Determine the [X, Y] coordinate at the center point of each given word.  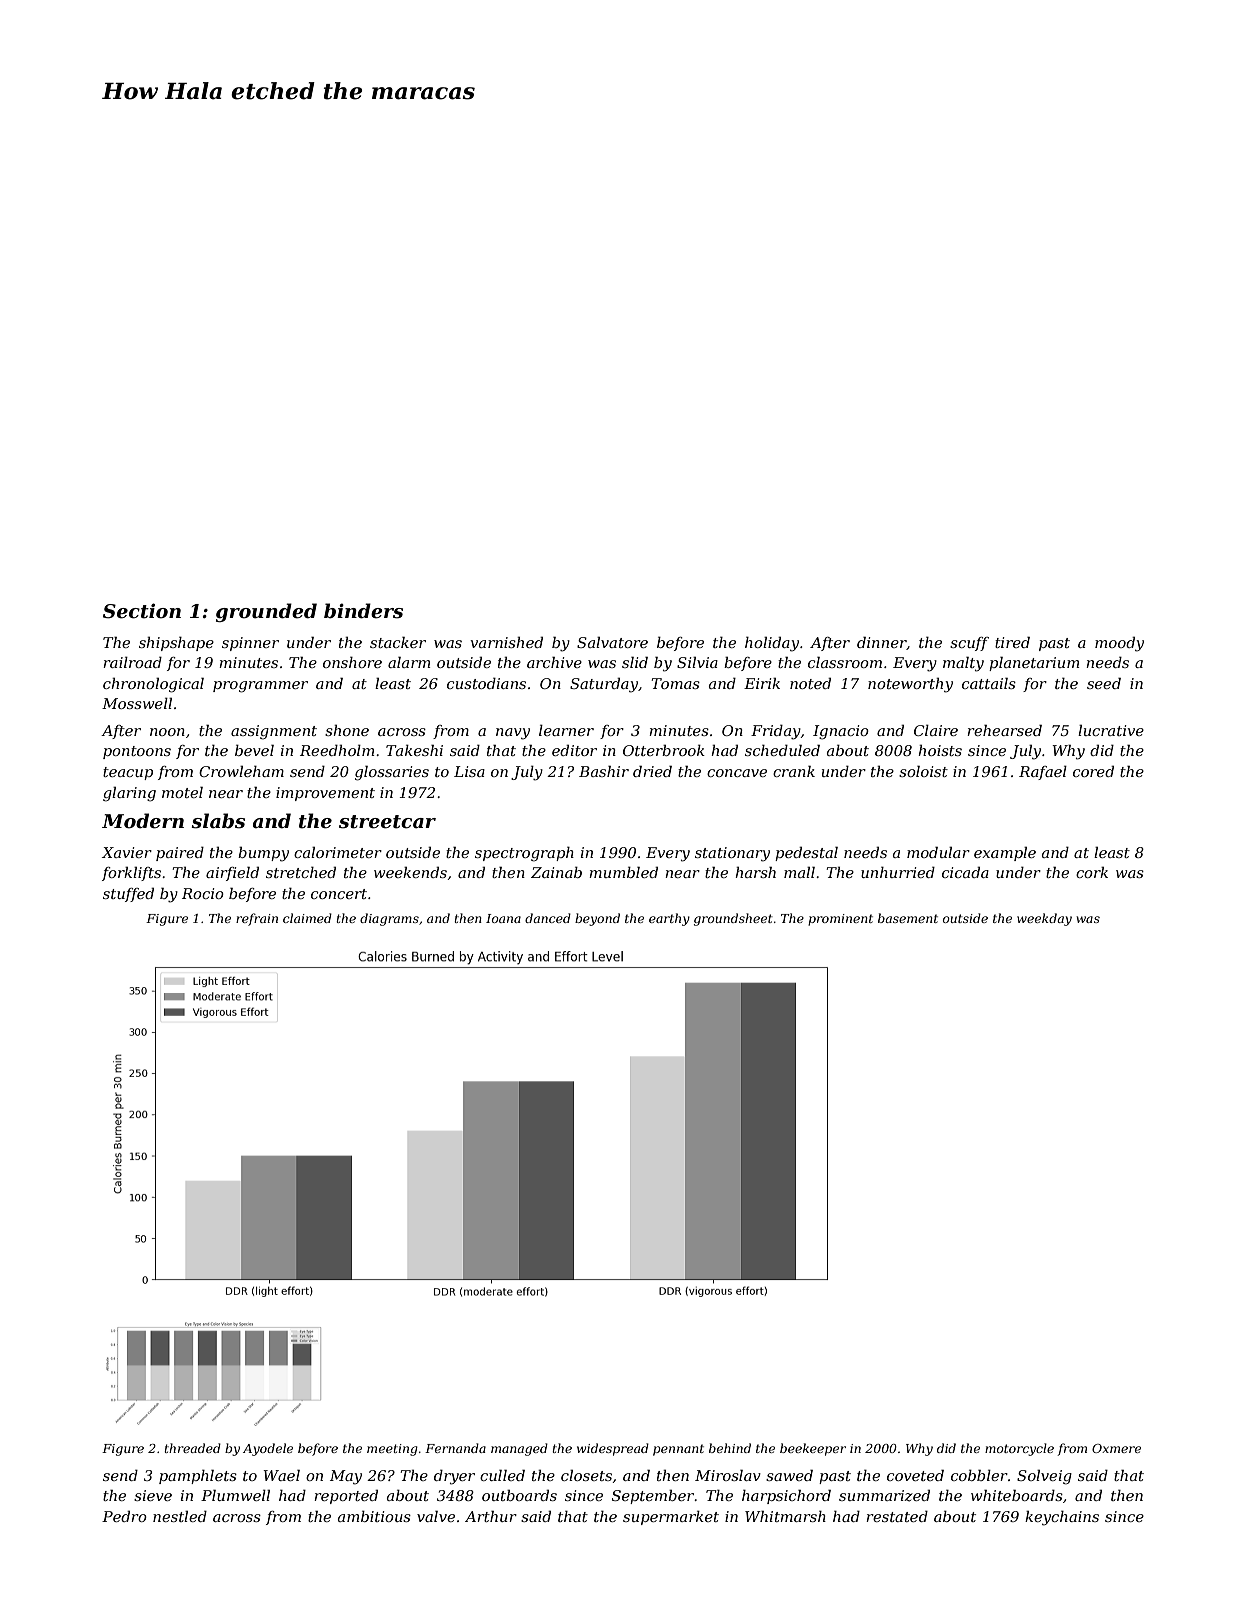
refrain [257, 919]
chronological [153, 685]
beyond [597, 919]
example [1005, 853]
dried [652, 771]
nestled [180, 1516]
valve [436, 1516]
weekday [1044, 919]
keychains [1062, 1518]
